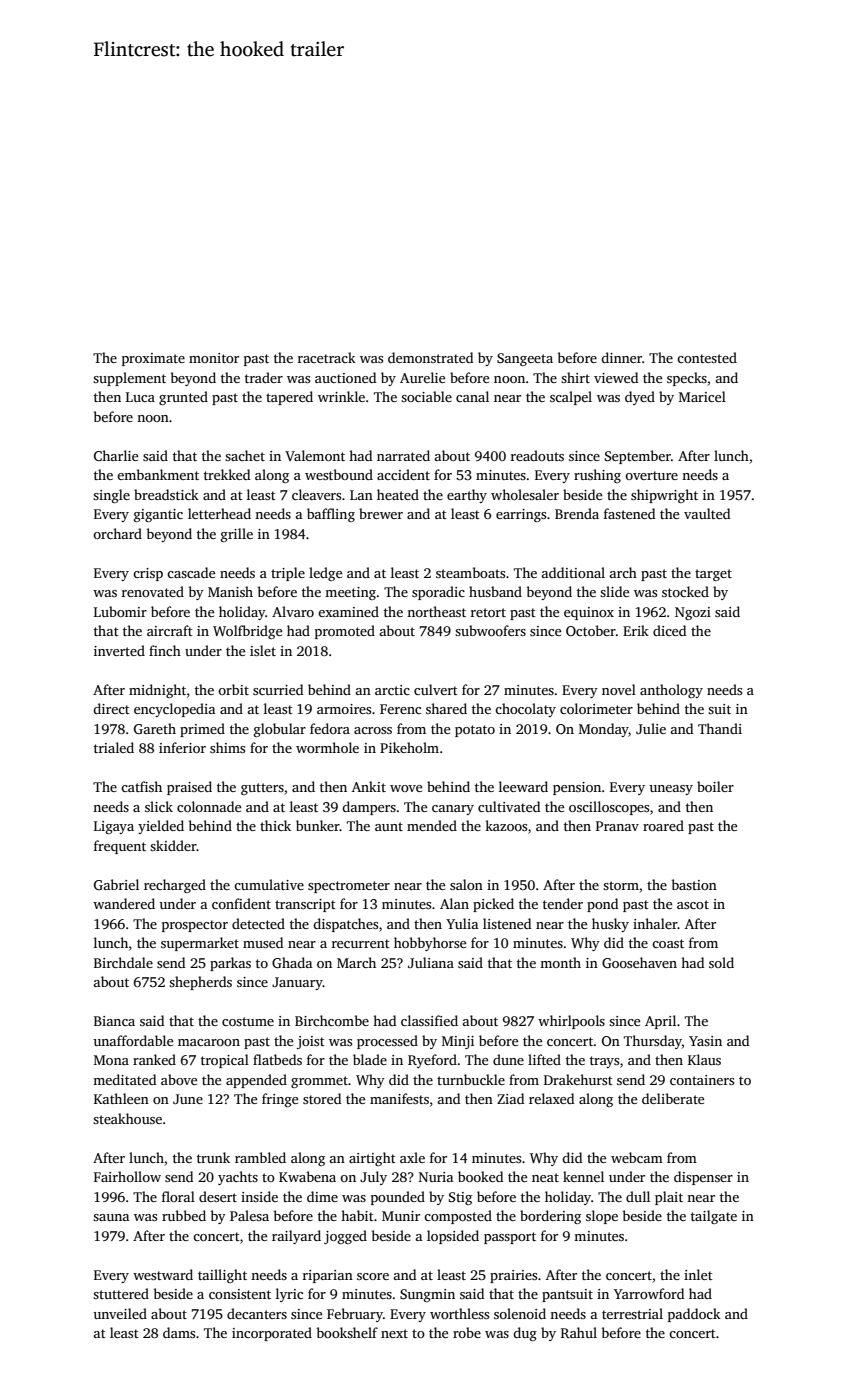  Describe the element at coordinates (621, 357) in the screenshot. I see `dinner` at that location.
